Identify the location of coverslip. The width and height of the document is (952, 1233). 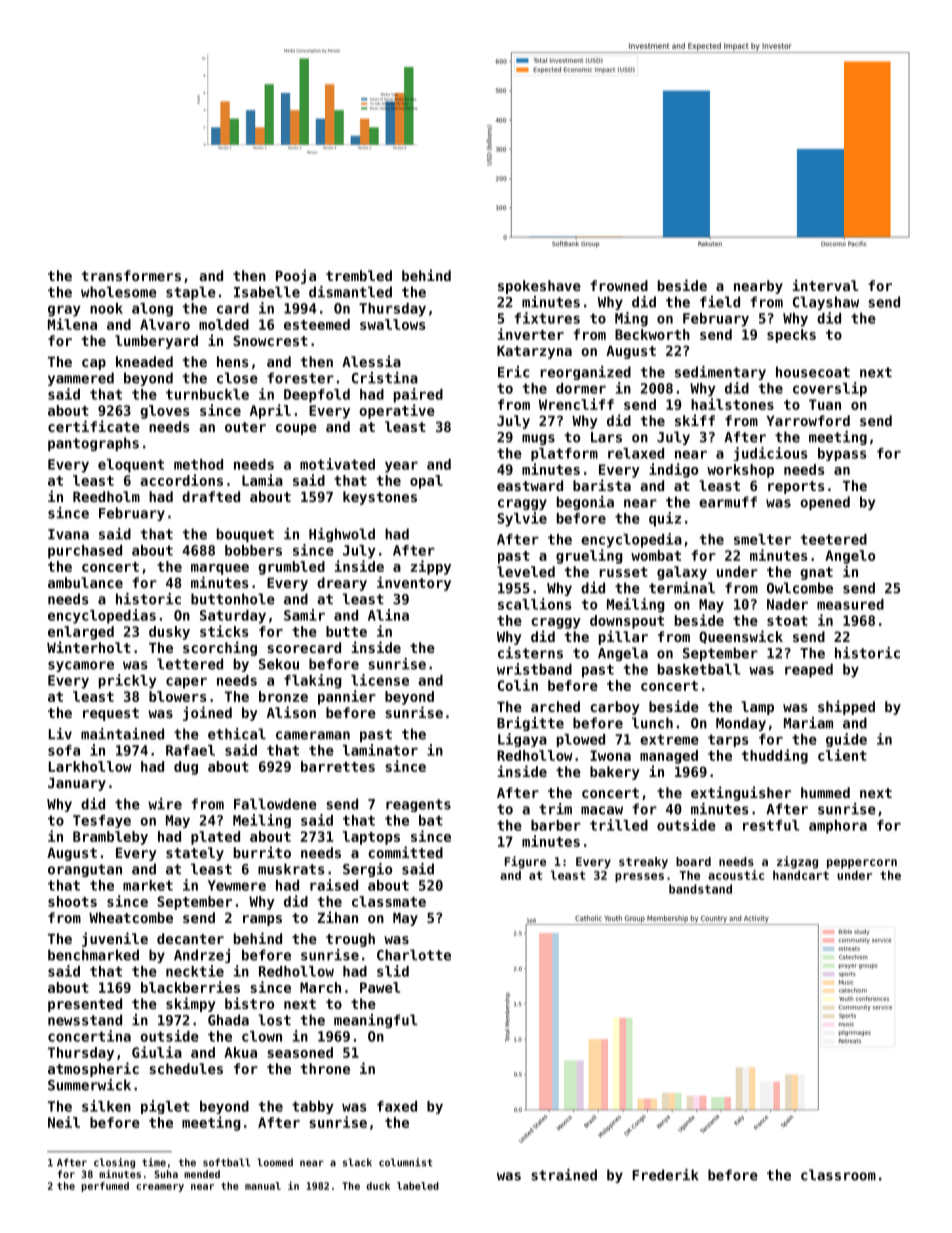
(830, 389).
